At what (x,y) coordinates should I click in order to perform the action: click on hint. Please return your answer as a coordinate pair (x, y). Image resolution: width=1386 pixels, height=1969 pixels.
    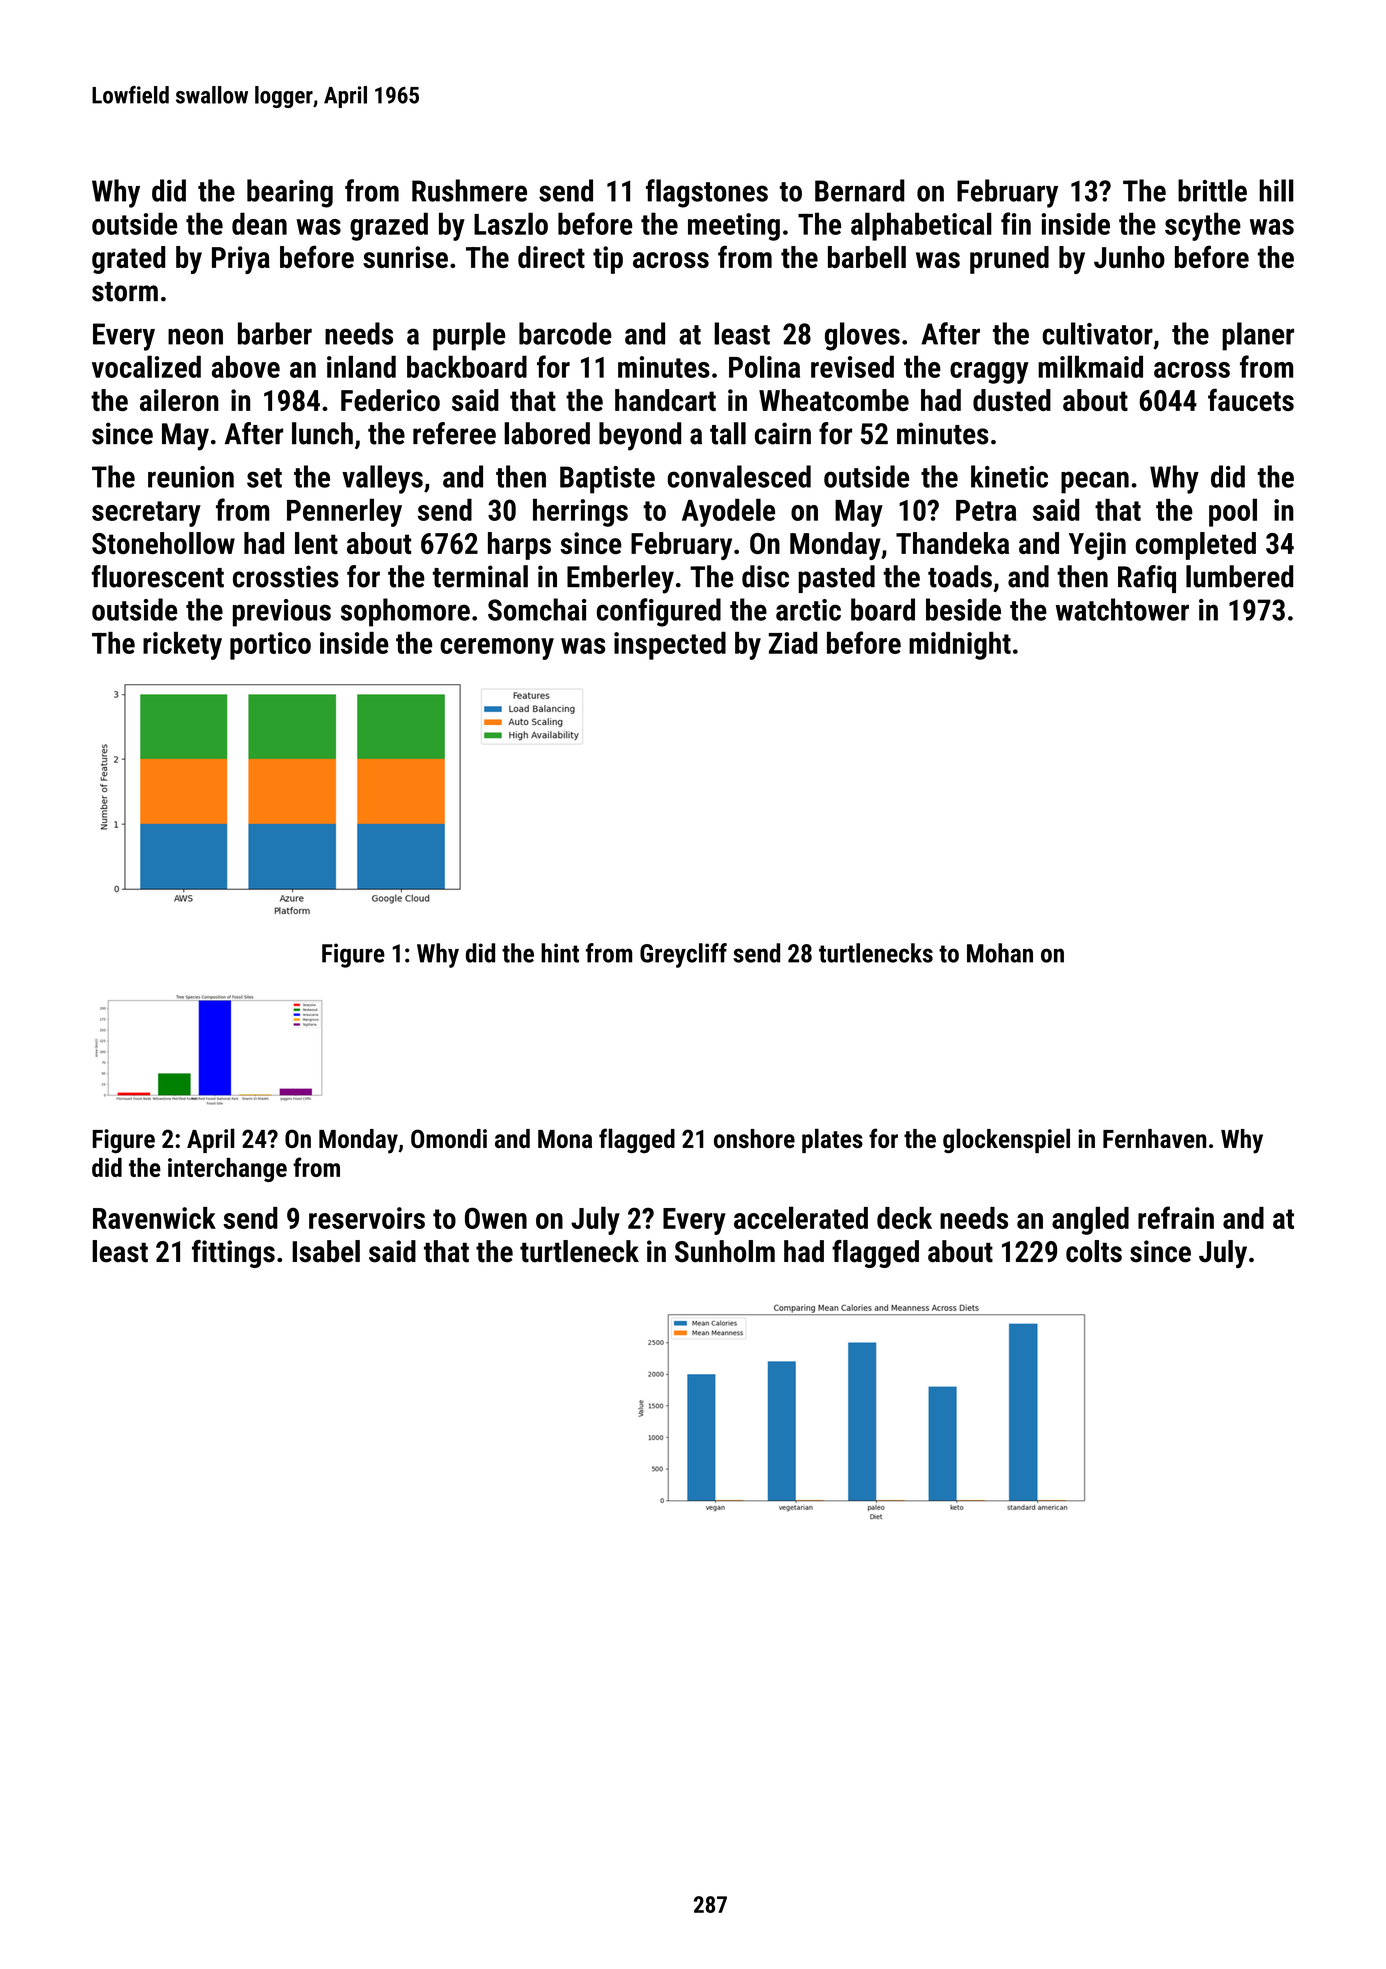
    Looking at the image, I should click on (560, 953).
